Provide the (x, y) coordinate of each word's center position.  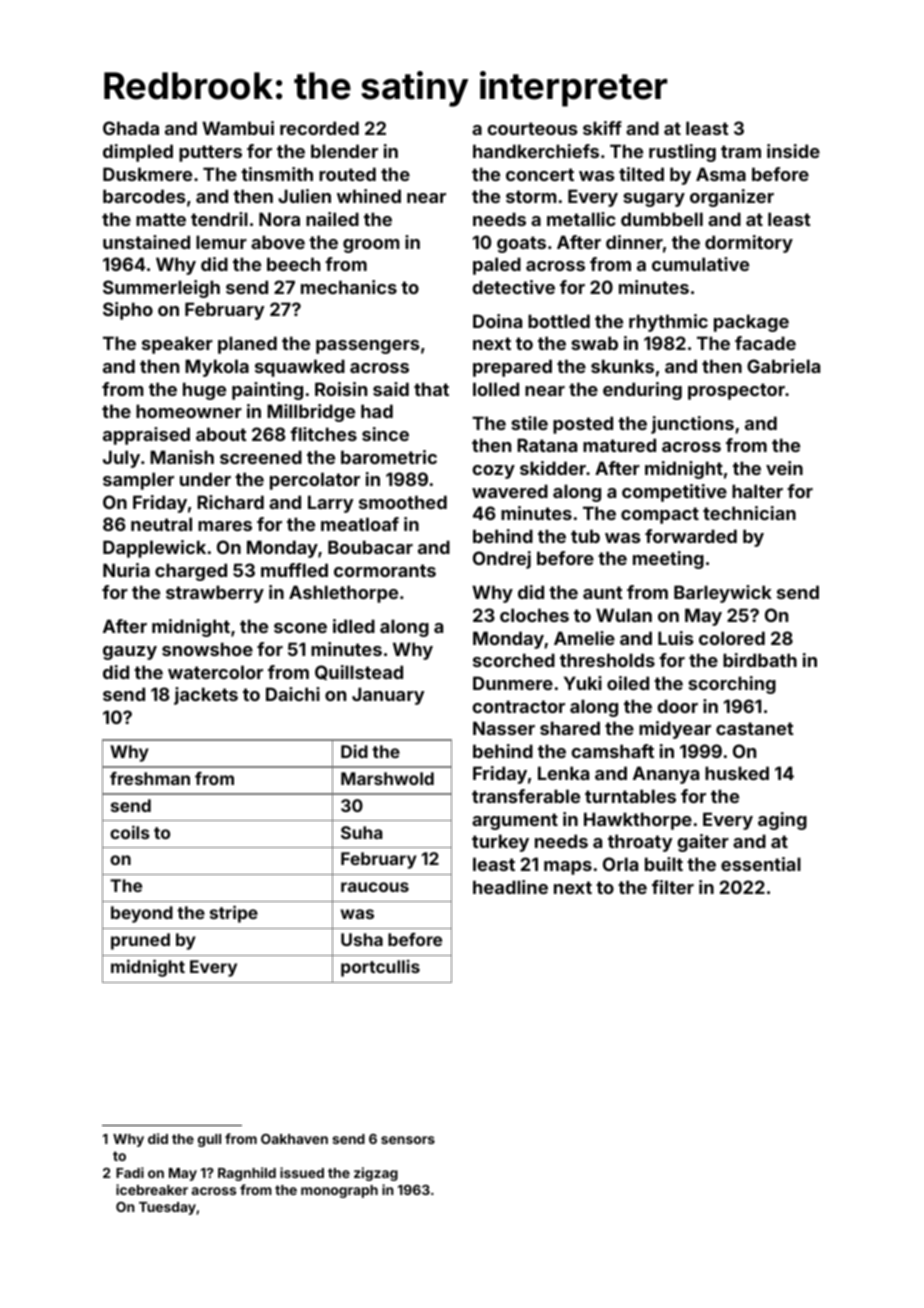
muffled (294, 570)
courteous (532, 128)
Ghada (131, 128)
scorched (514, 660)
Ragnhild (247, 1174)
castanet (755, 728)
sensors (408, 1140)
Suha (361, 832)
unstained (146, 242)
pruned (140, 941)
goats (521, 244)
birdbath (760, 660)
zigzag (376, 1174)
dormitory (749, 244)
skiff (602, 128)
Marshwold (387, 778)
